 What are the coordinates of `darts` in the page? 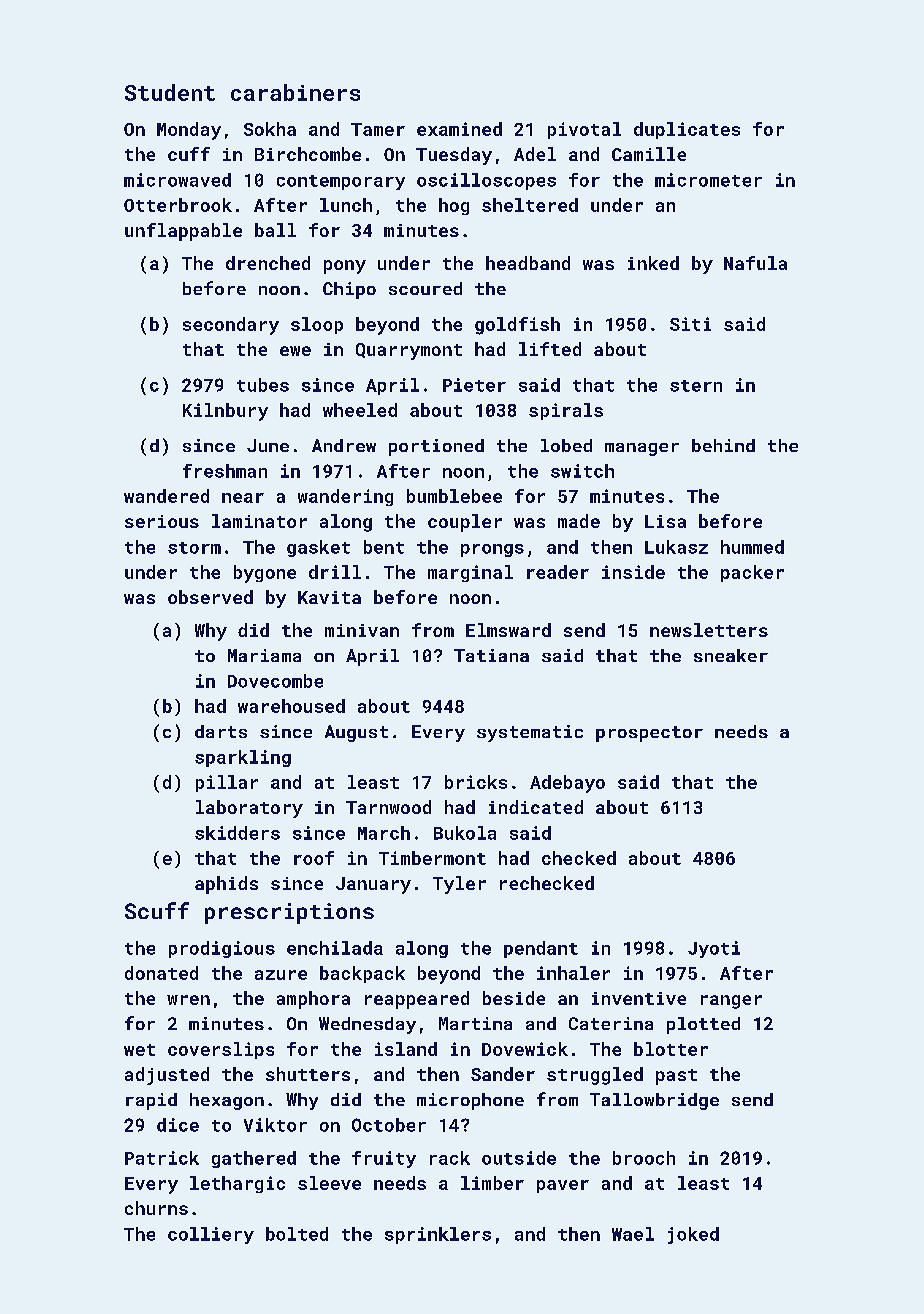 It's located at (221, 731).
